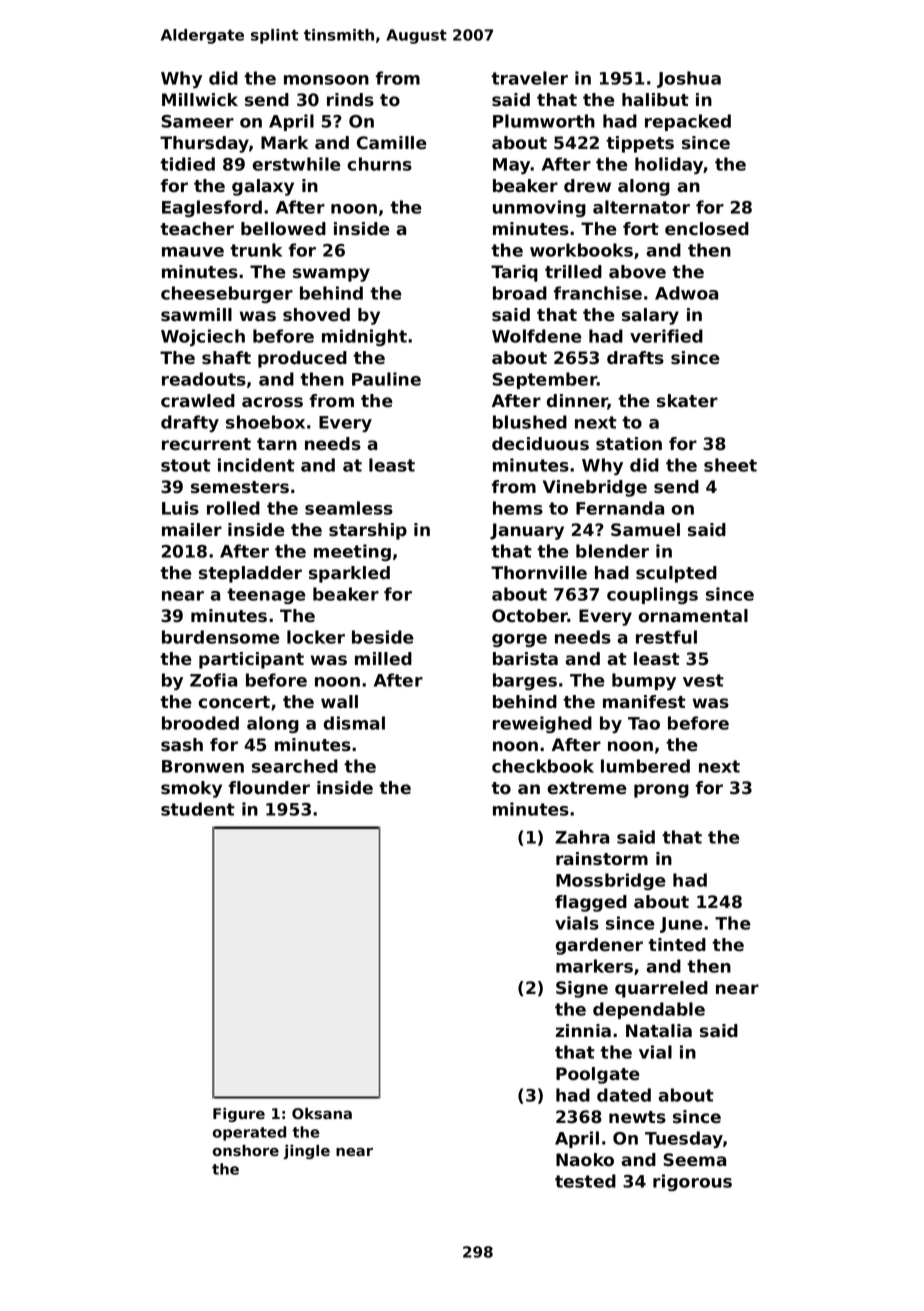  I want to click on rigorous, so click(692, 1182).
